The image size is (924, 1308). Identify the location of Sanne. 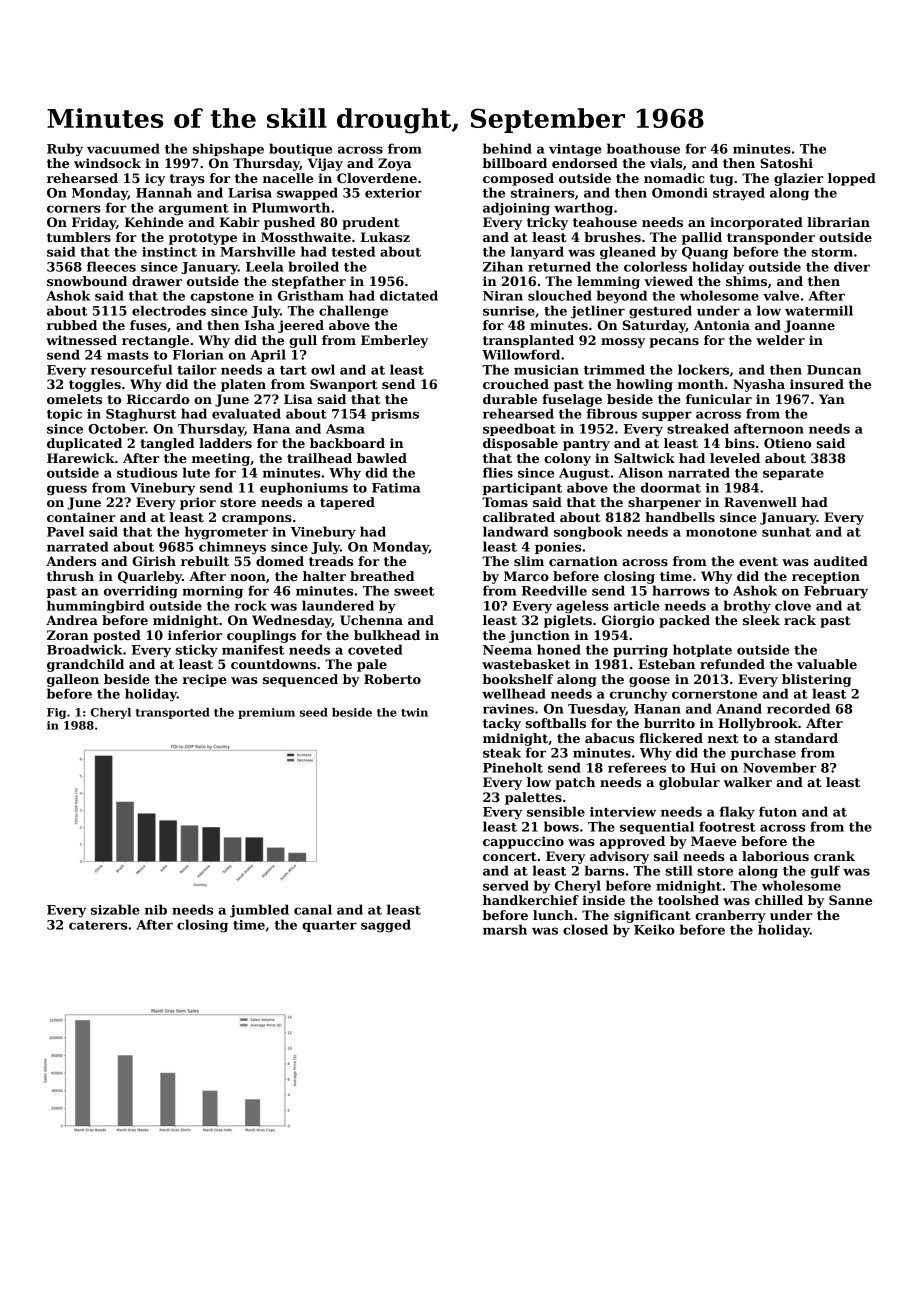
(850, 900).
